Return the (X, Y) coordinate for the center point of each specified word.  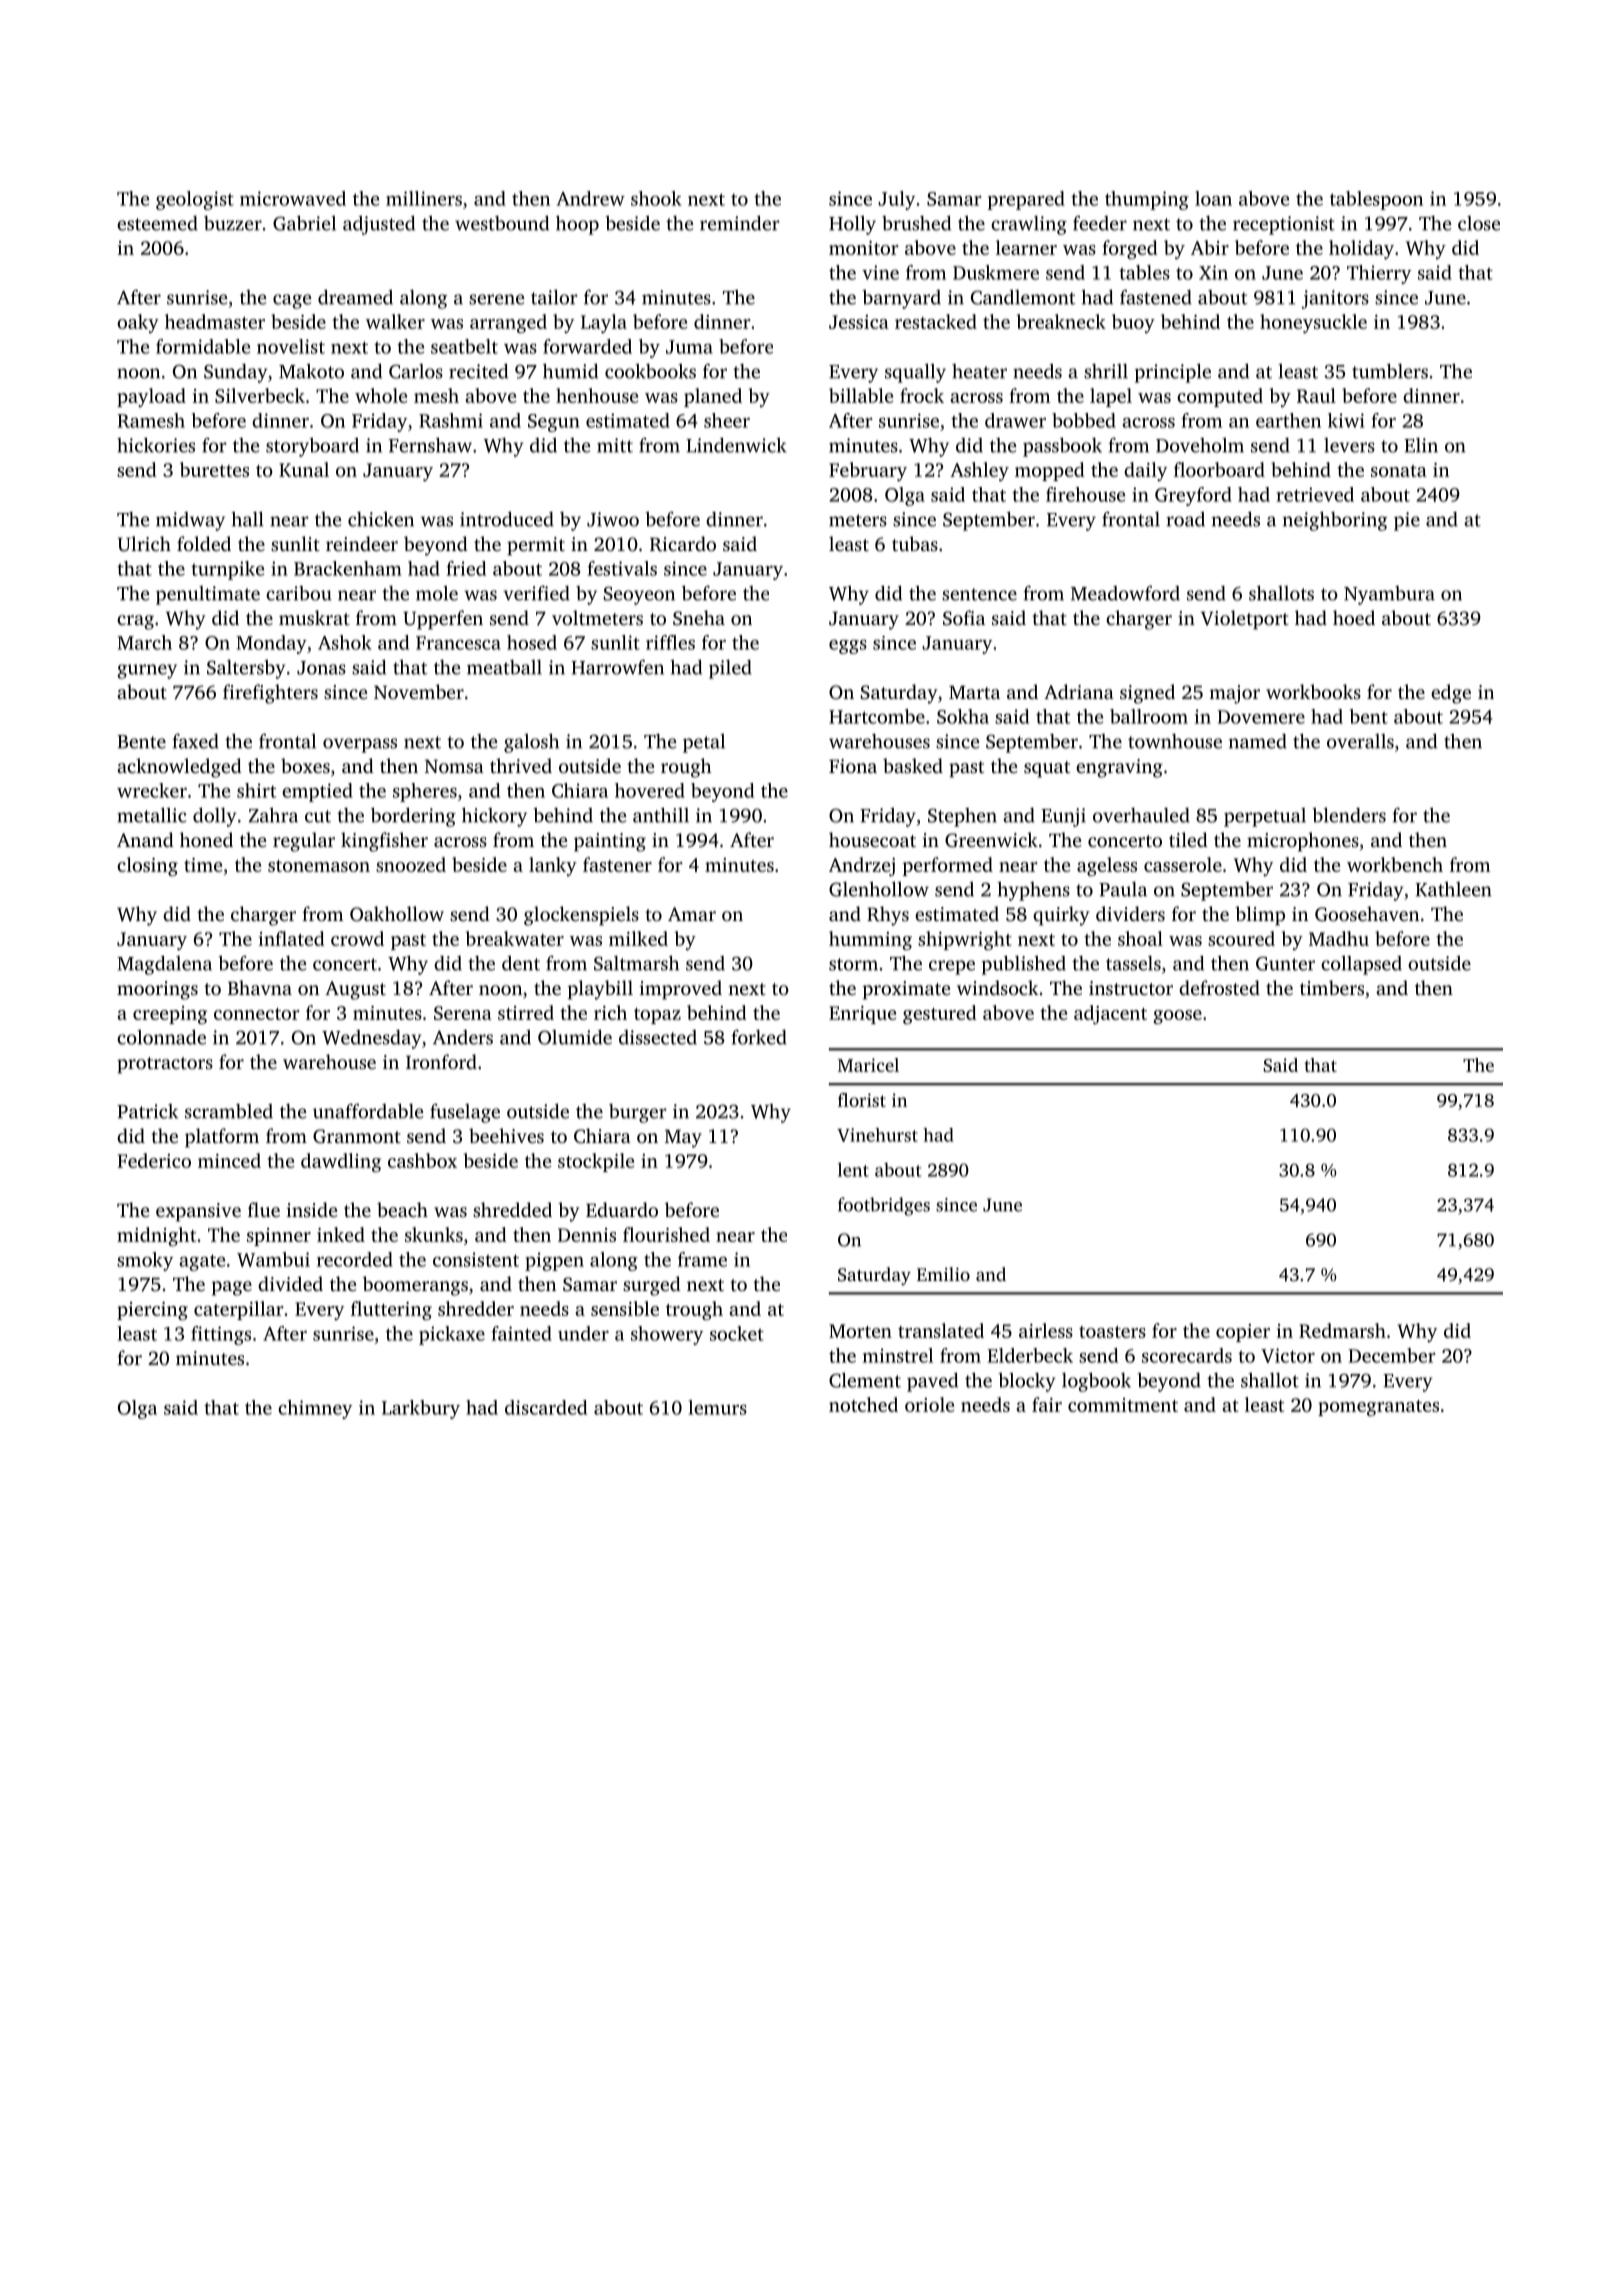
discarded (546, 1407)
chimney (315, 1409)
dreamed (355, 297)
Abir (1210, 247)
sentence (979, 594)
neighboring (1335, 521)
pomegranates (1378, 1408)
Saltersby (246, 669)
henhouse (597, 395)
